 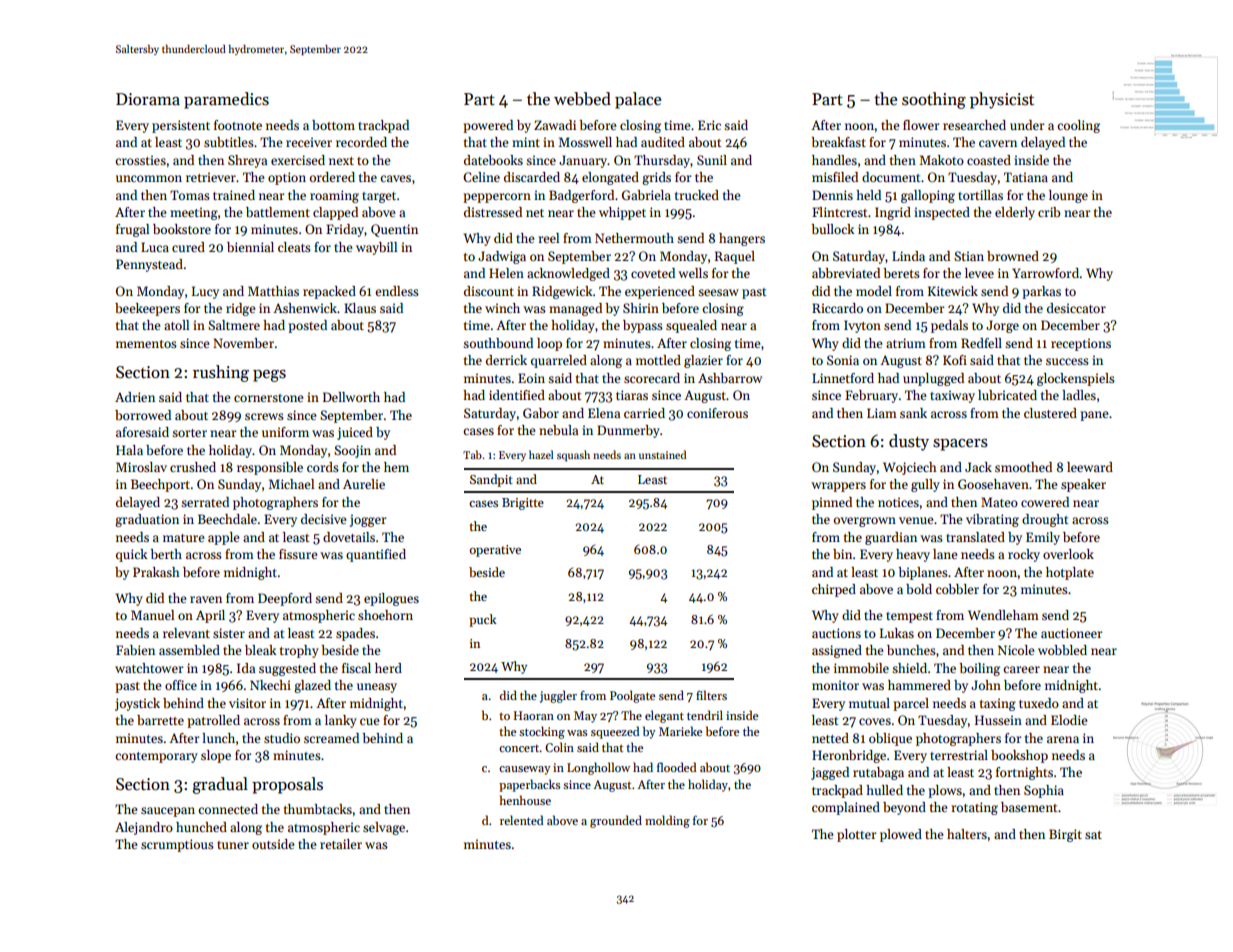 I want to click on unstained, so click(x=662, y=454).
